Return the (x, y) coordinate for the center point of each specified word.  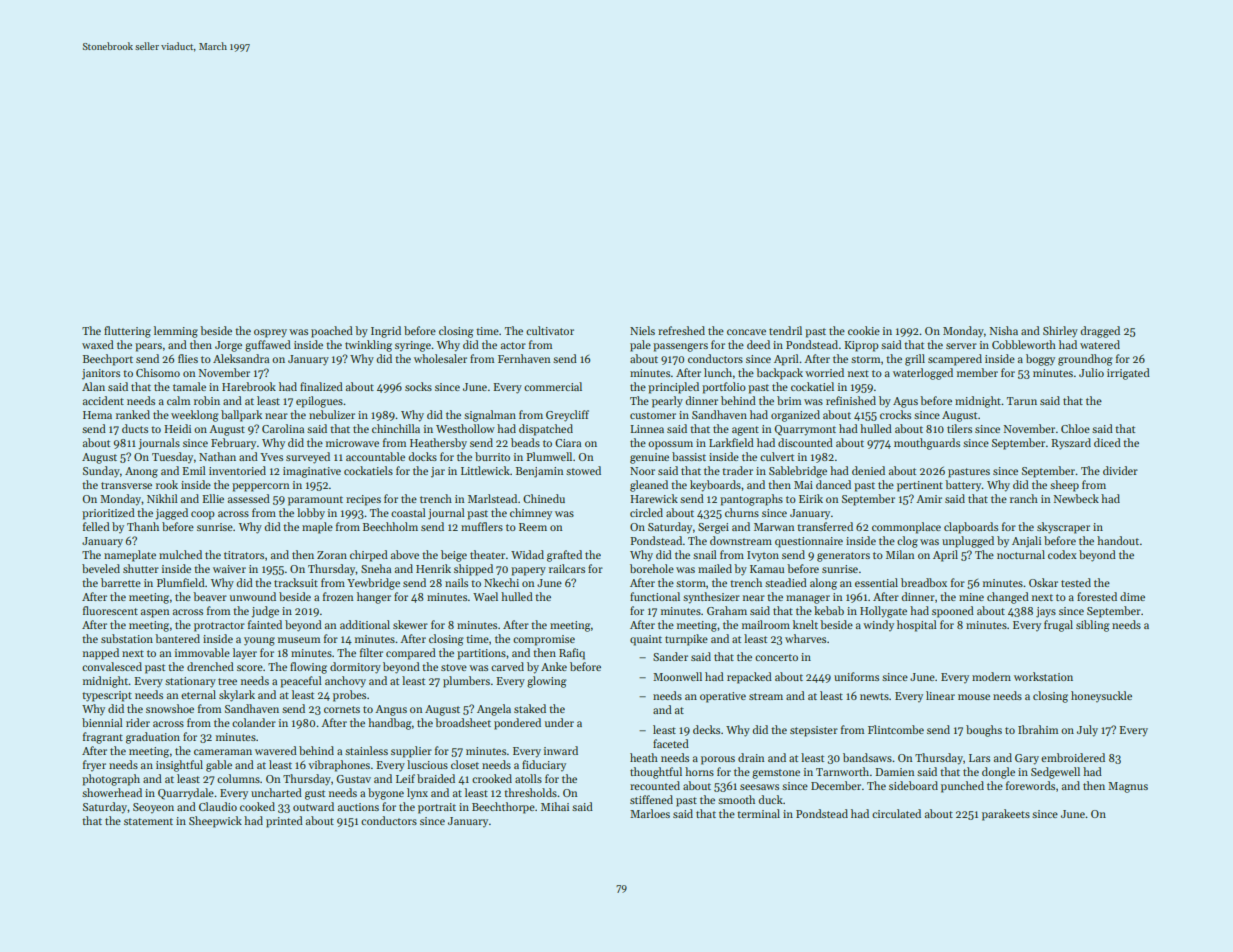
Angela (494, 710)
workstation (1043, 676)
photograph (111, 780)
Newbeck (1076, 498)
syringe (413, 346)
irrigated (1128, 374)
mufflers (482, 526)
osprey (270, 333)
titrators (244, 555)
